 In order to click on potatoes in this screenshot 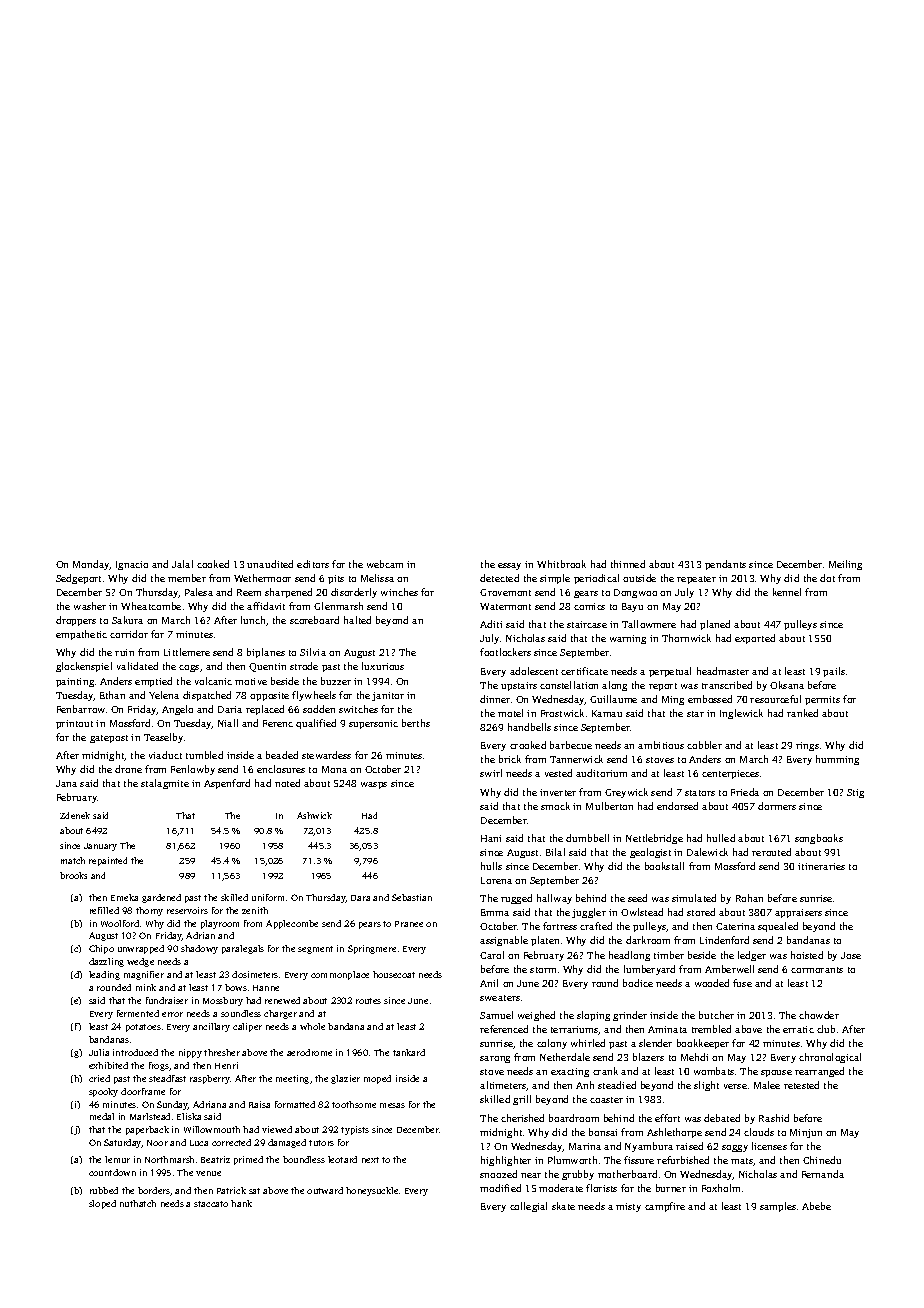, I will do `click(143, 1028)`.
